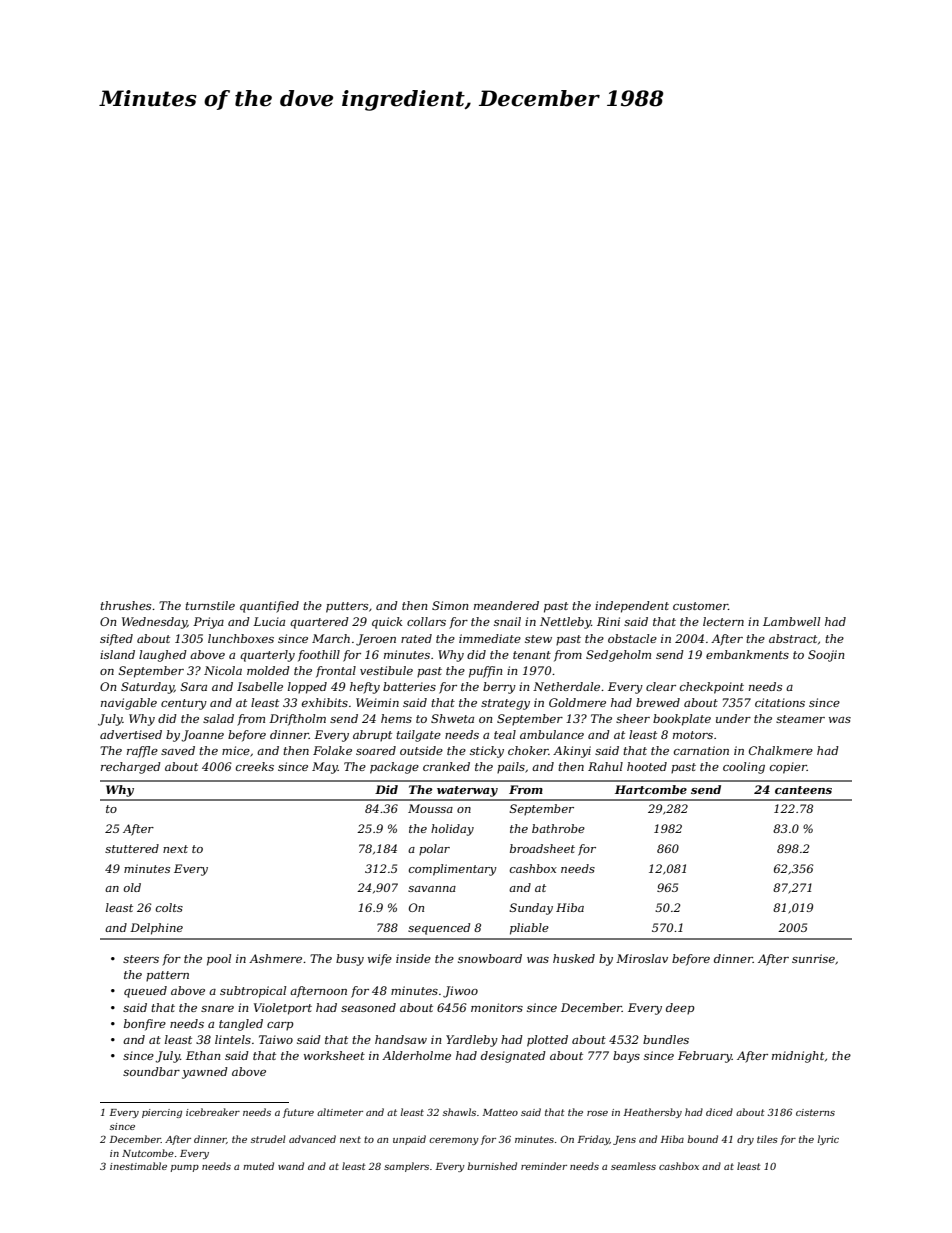 The width and height of the image is (952, 1233). I want to click on Sunday, so click(531, 909).
